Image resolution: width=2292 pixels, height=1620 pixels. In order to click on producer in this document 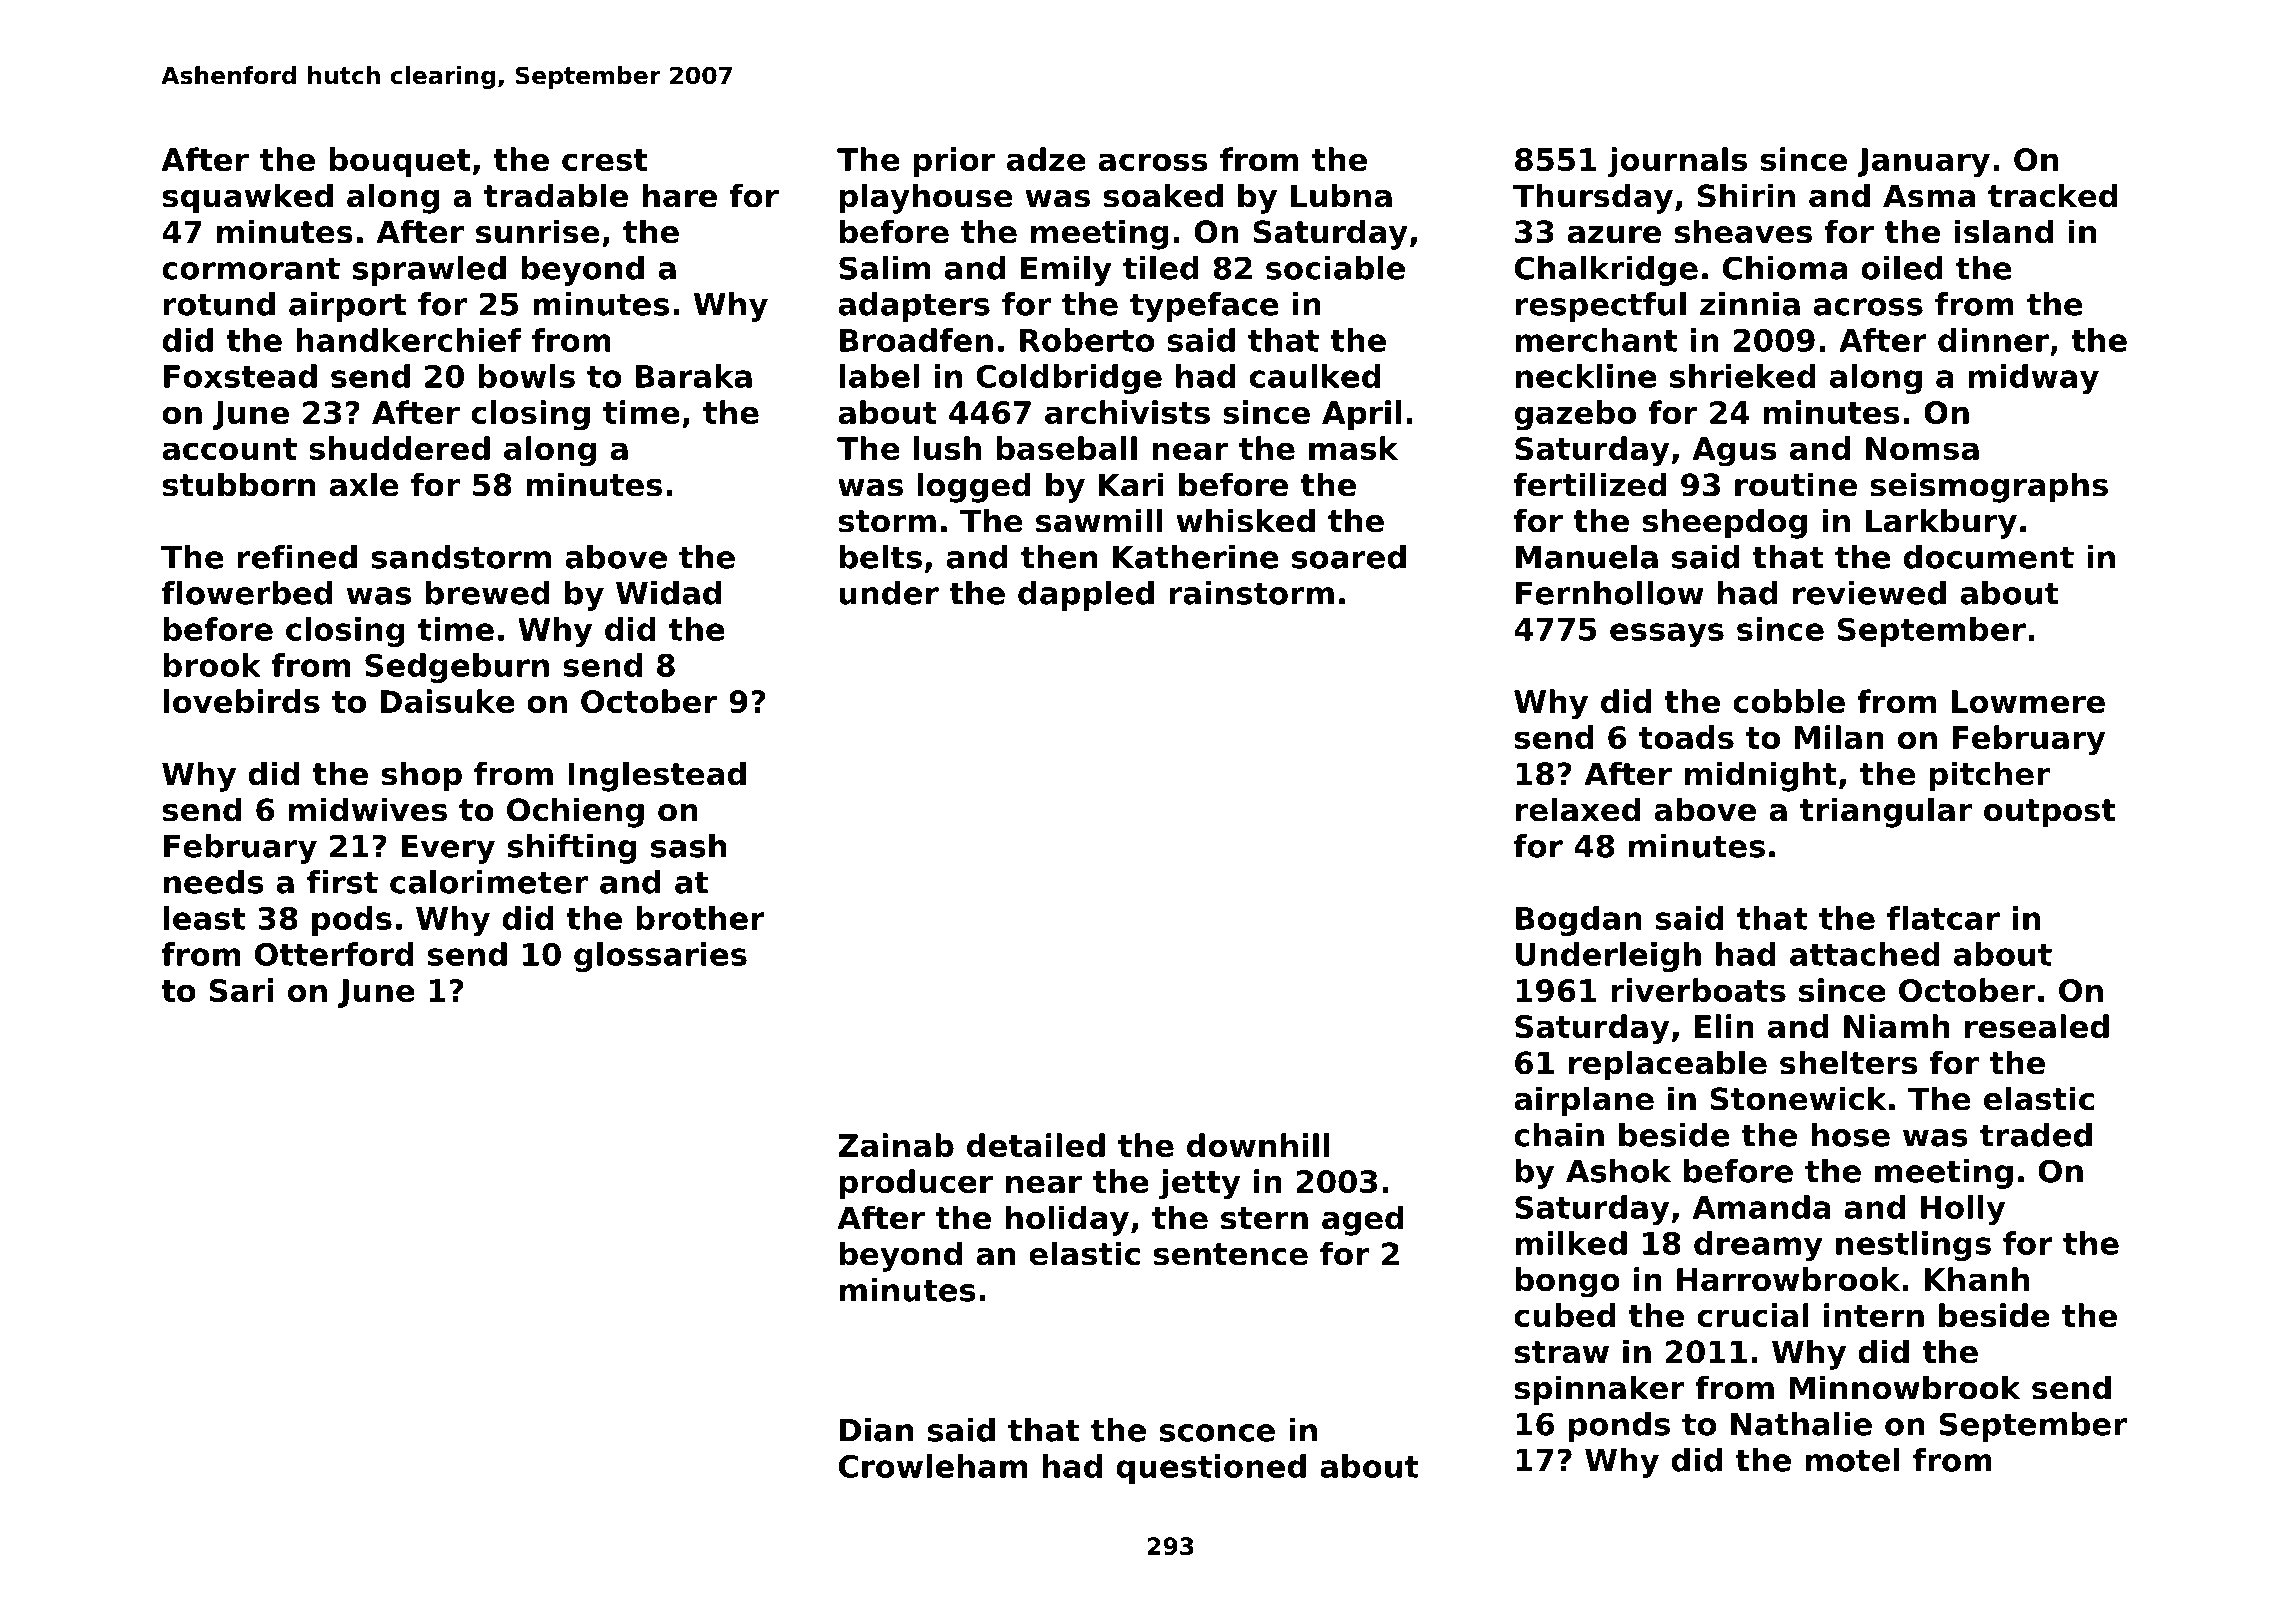, I will do `click(916, 1184)`.
